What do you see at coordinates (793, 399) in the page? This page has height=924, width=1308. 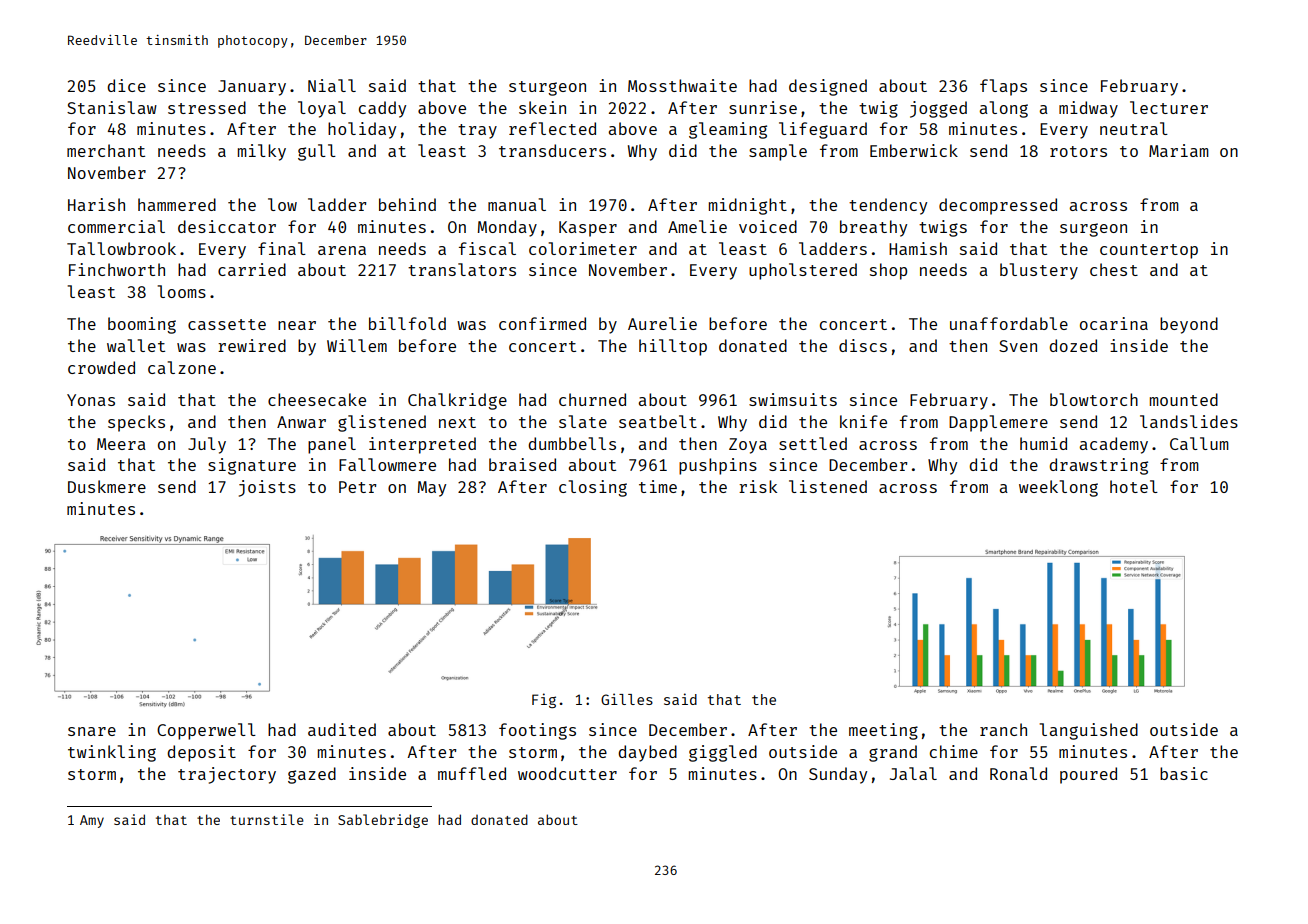 I see `swimsuits` at bounding box center [793, 399].
